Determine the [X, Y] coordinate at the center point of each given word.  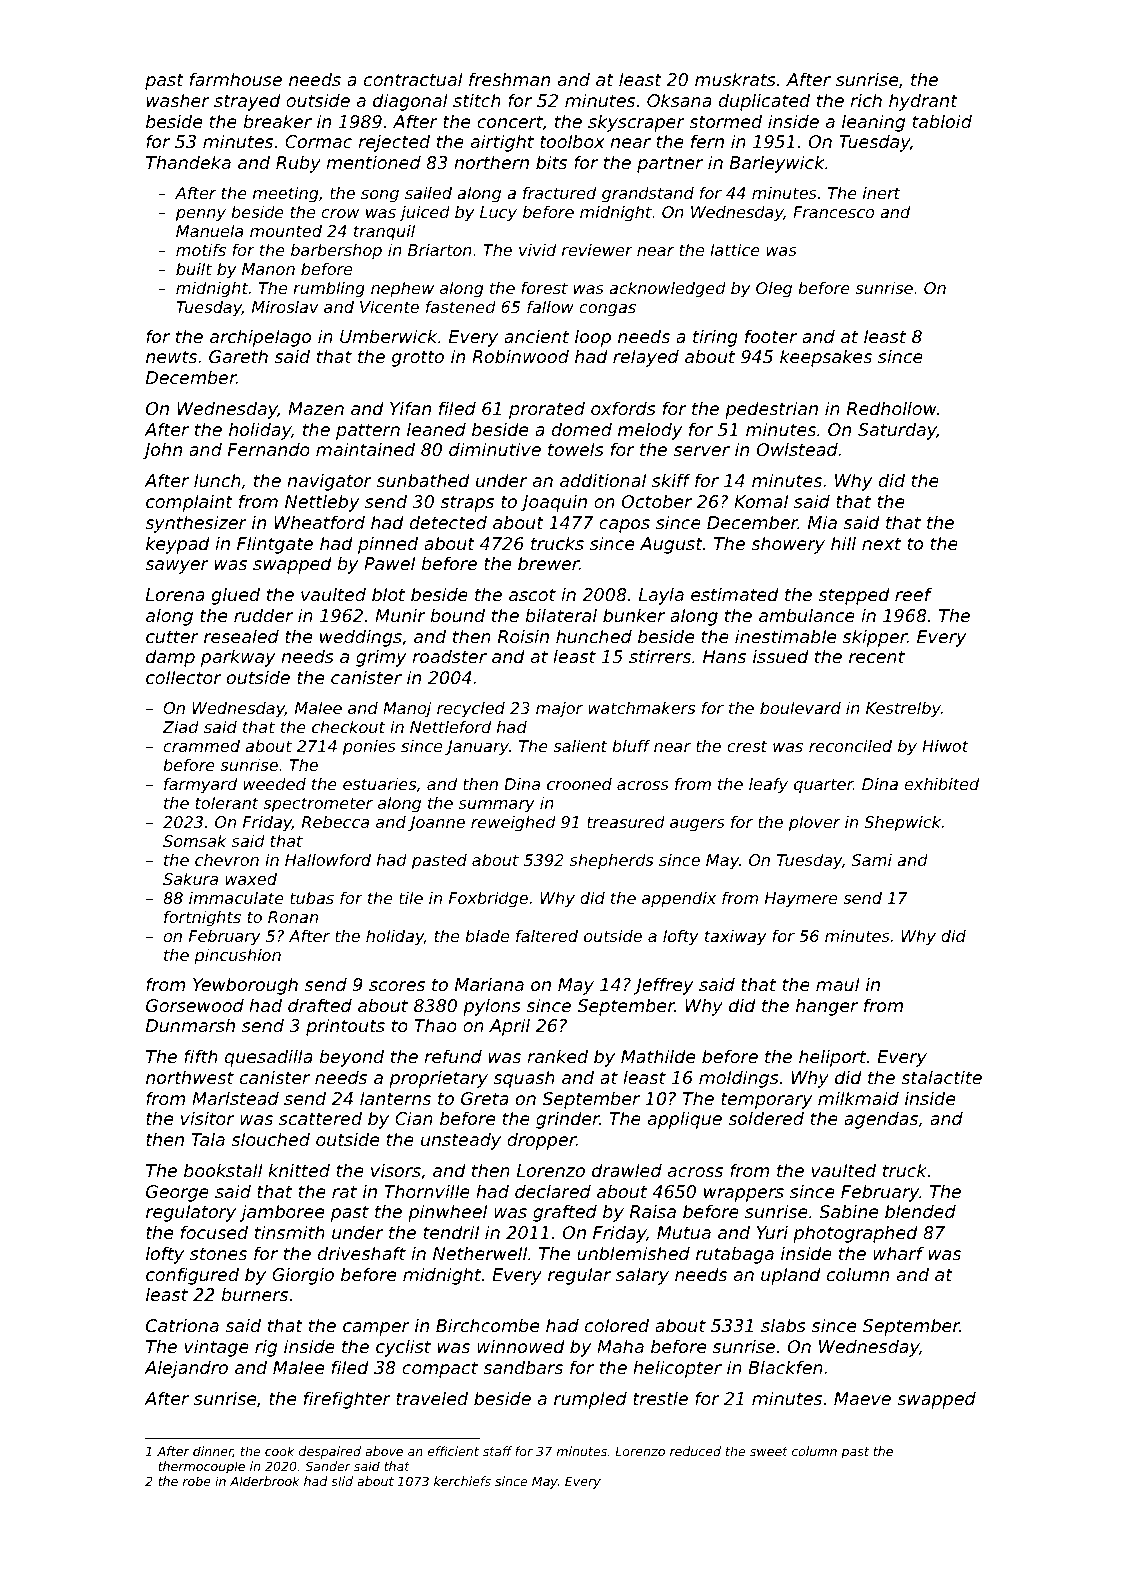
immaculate [236, 898]
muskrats [735, 79]
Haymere [801, 900]
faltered [547, 935]
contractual [413, 79]
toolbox [572, 141]
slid [342, 1481]
